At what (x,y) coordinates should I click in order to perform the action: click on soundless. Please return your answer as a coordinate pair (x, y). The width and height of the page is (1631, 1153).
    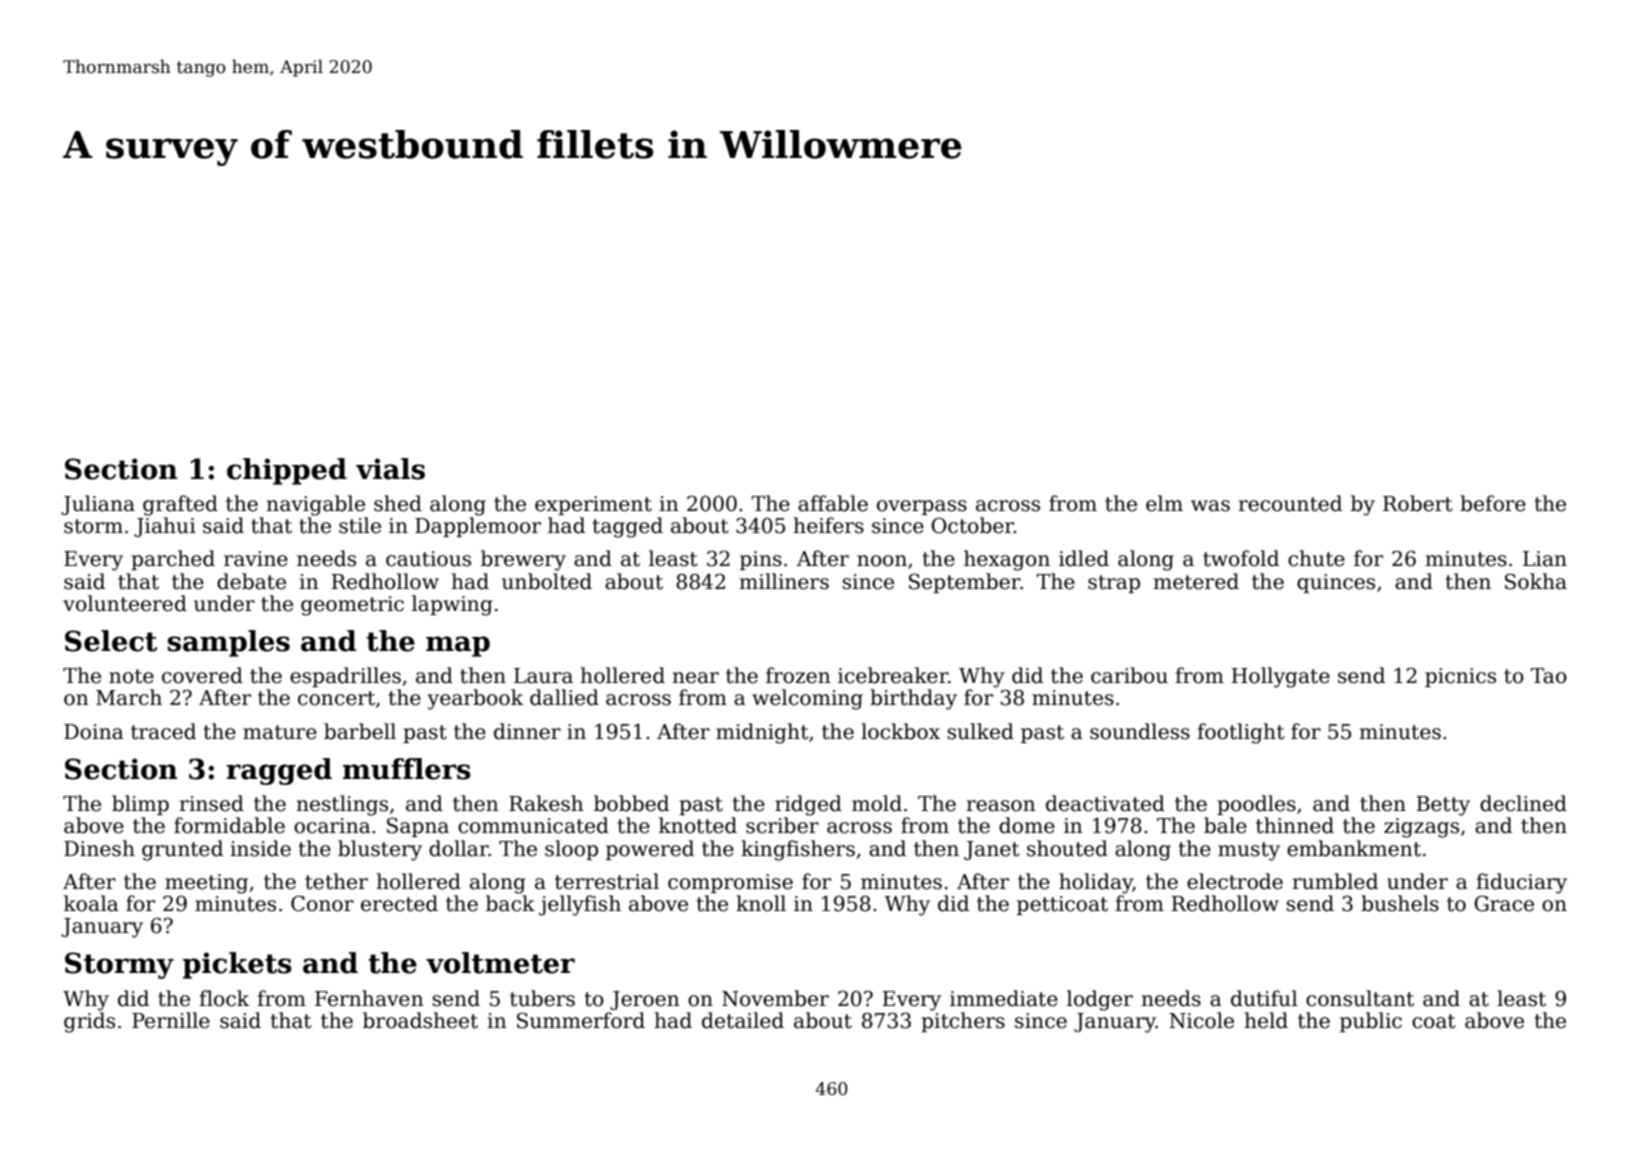
    Looking at the image, I should click on (1140, 731).
